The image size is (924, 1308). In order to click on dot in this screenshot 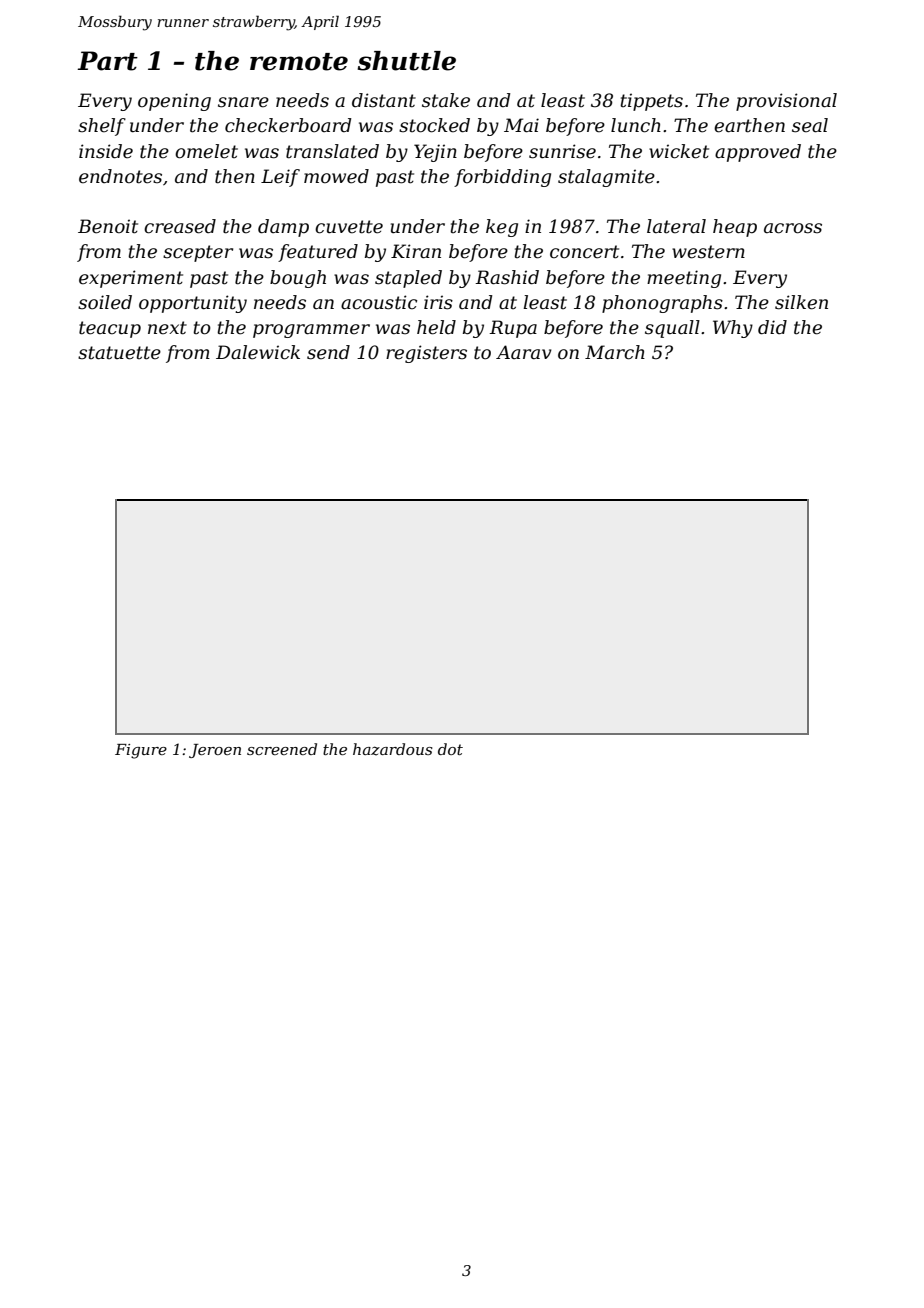, I will do `click(450, 749)`.
